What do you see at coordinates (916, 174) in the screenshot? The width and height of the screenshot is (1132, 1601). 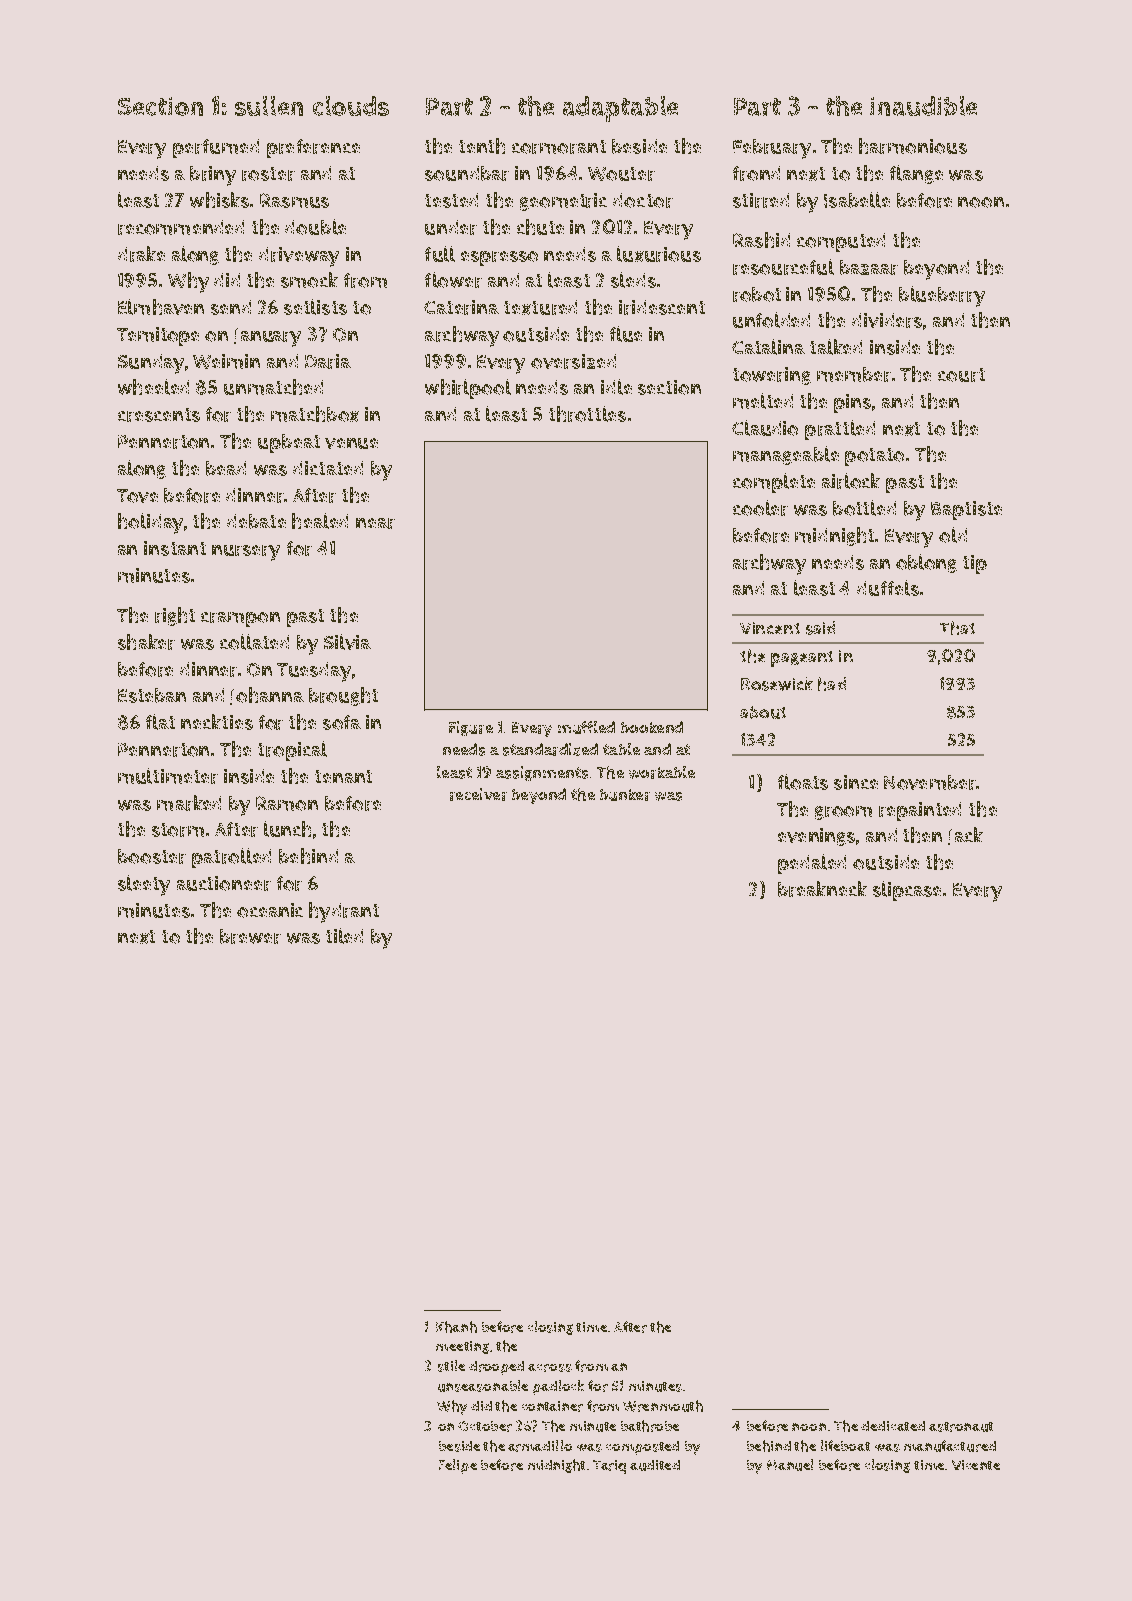 I see `flange` at bounding box center [916, 174].
